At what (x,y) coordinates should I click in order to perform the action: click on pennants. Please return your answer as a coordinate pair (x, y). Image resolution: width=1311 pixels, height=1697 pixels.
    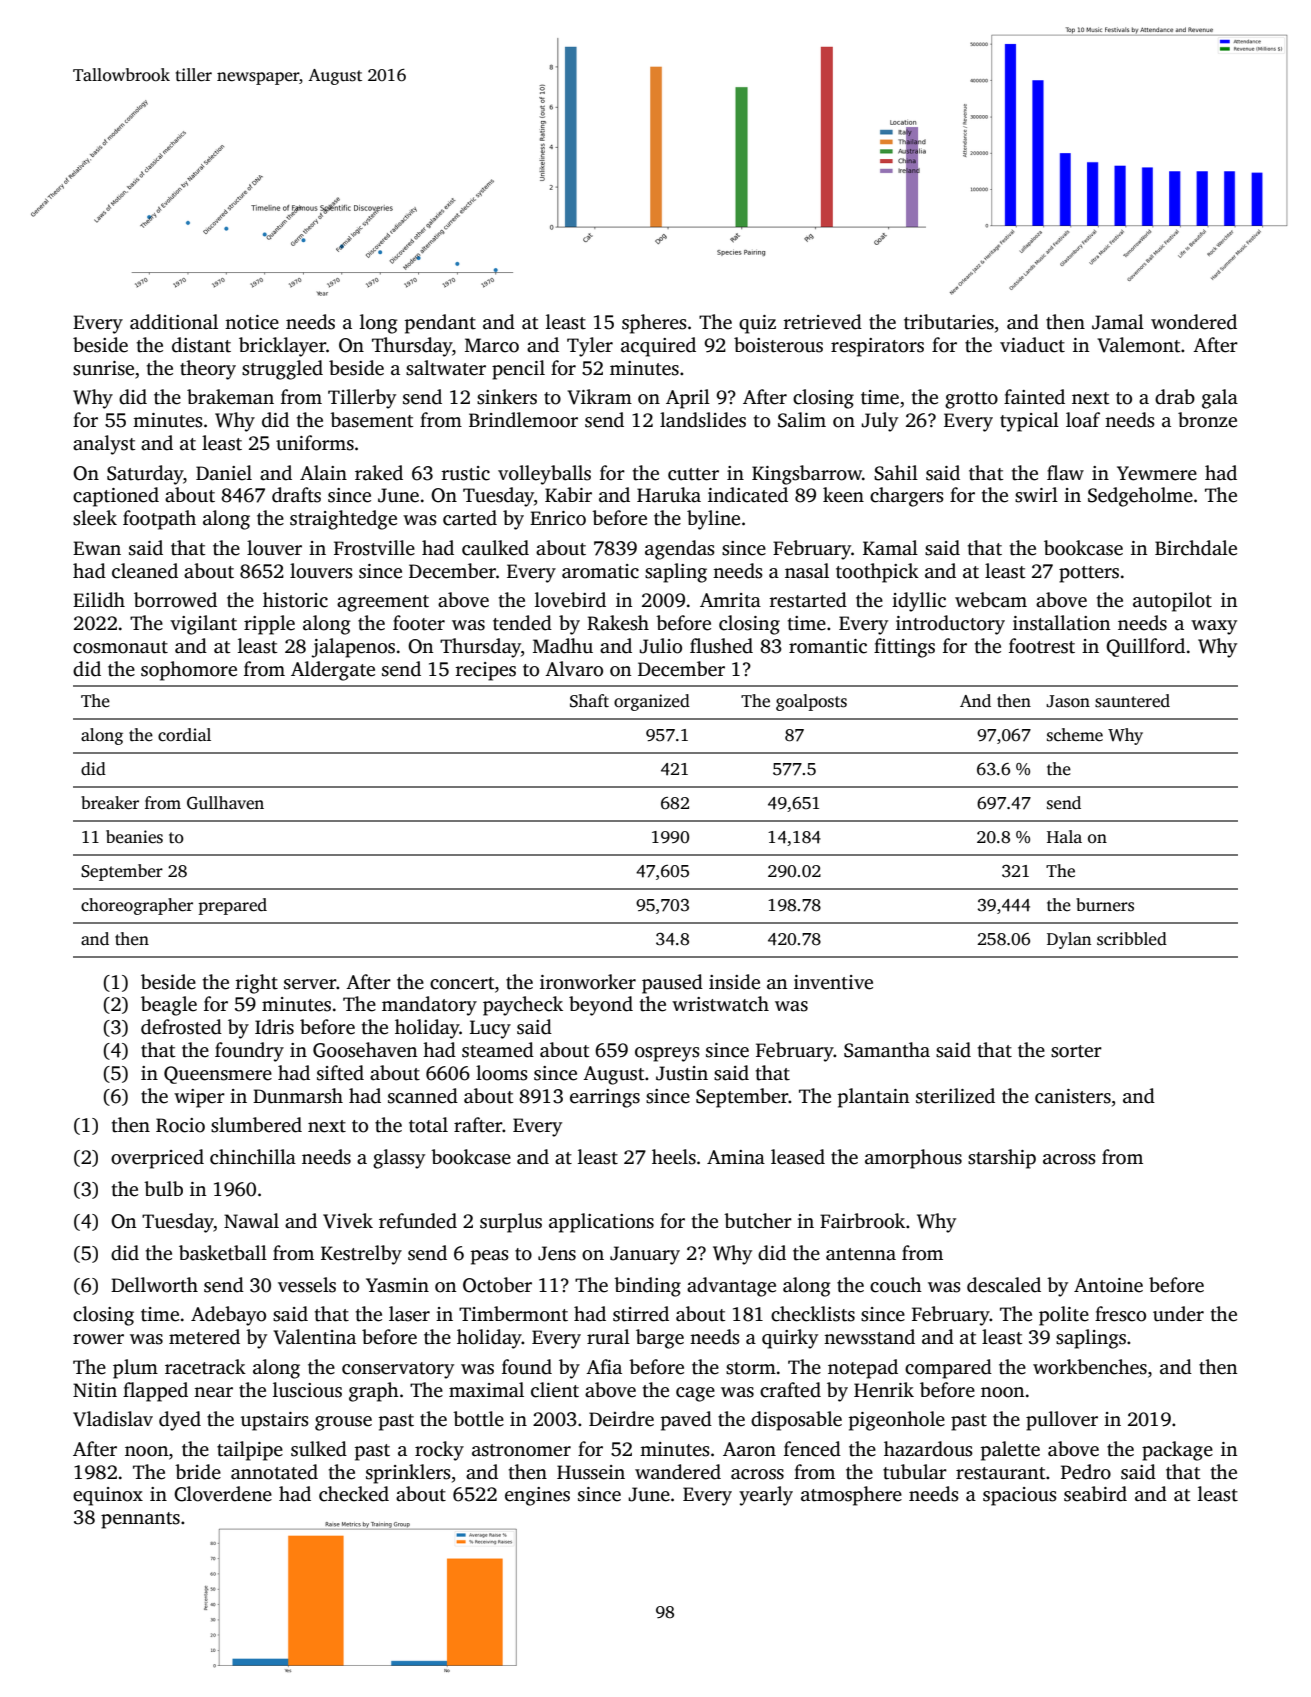
    Looking at the image, I should click on (140, 1520).
